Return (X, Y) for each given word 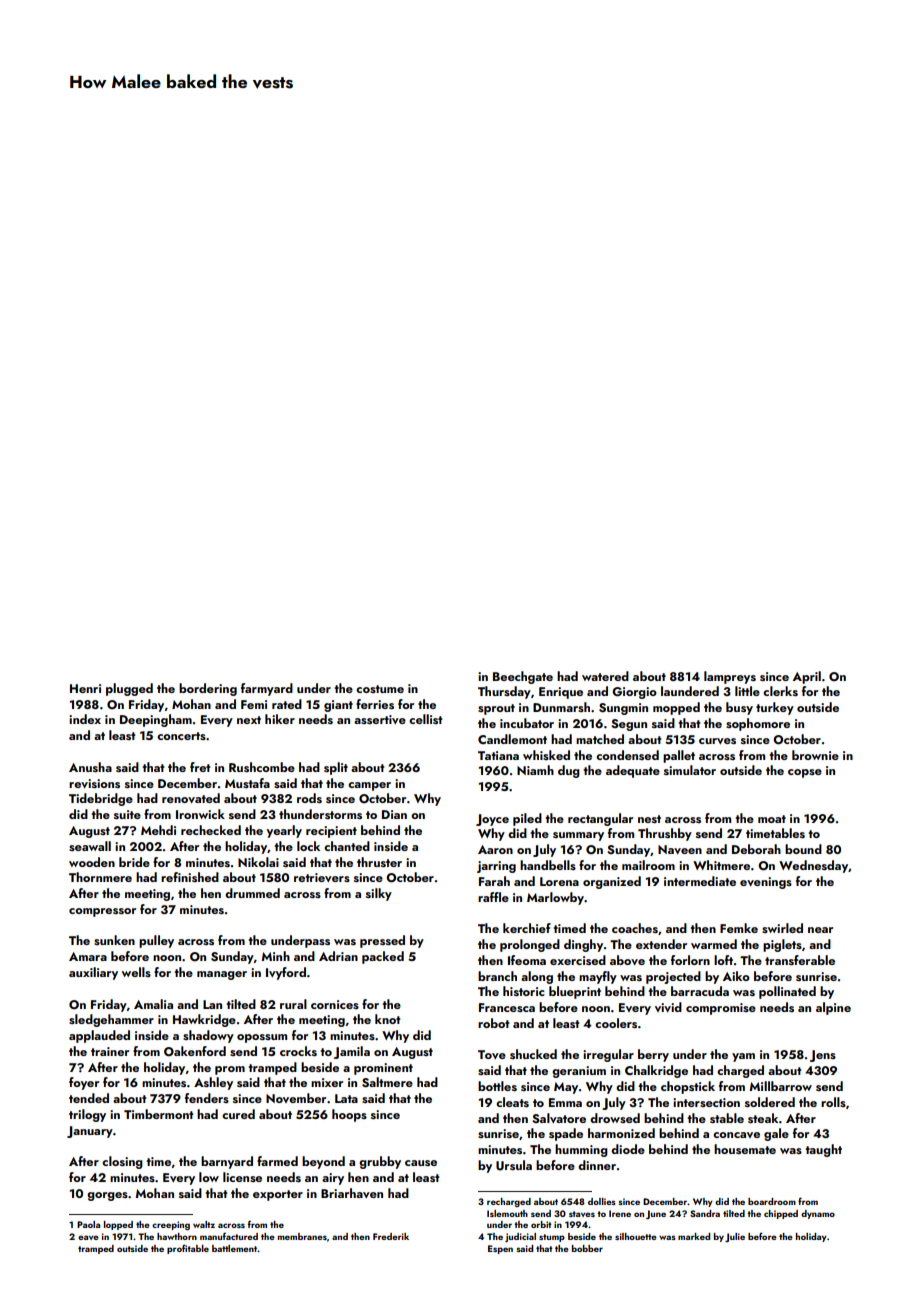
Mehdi (158, 830)
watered (605, 676)
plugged (129, 689)
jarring (496, 867)
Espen (500, 1249)
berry (653, 1055)
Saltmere (387, 1082)
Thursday (504, 692)
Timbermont (159, 1114)
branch (497, 976)
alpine (833, 1008)
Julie (735, 1237)
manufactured (229, 1236)
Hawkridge (204, 1020)
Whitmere (721, 865)
